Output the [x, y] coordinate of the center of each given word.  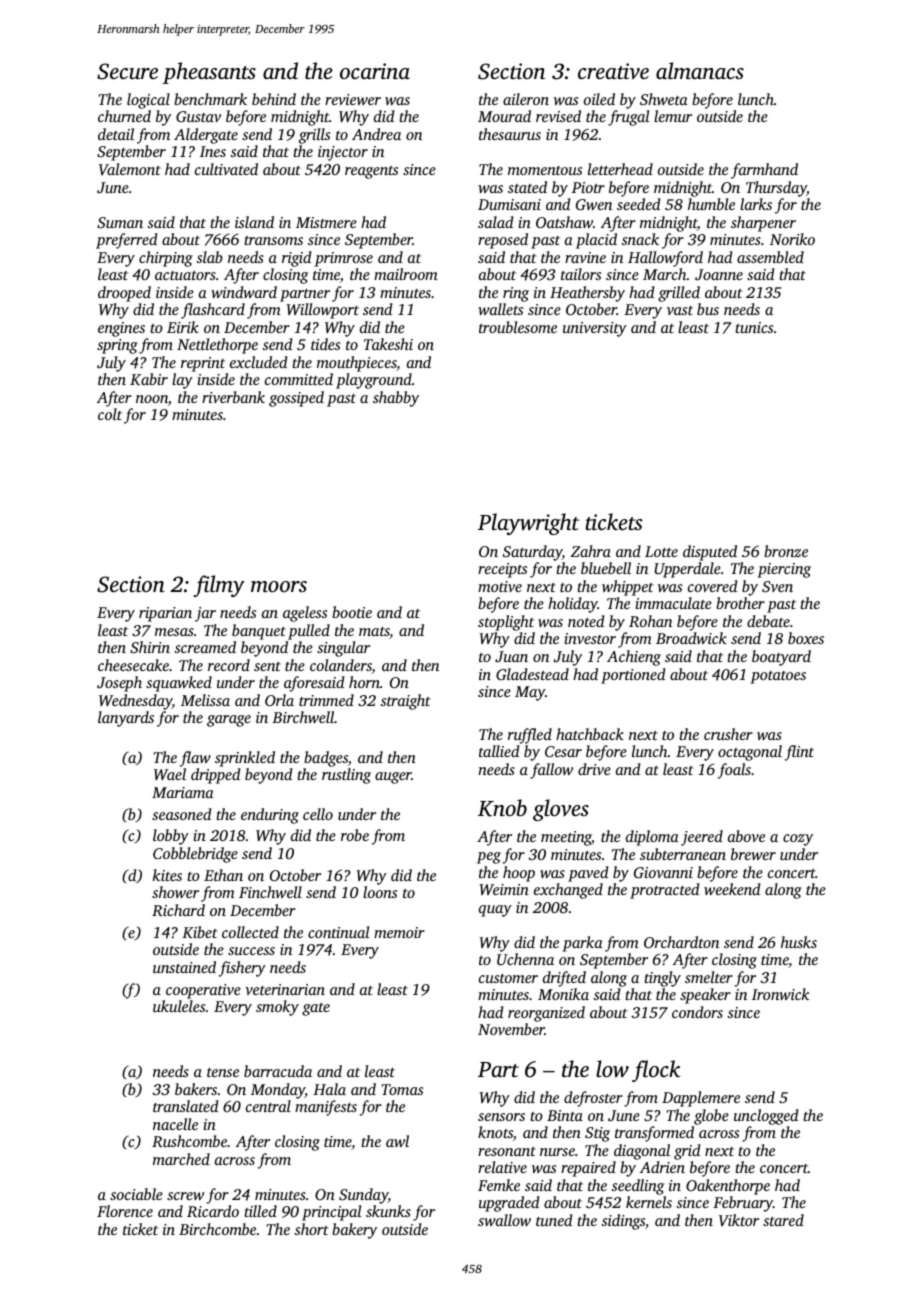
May [530, 693]
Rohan [650, 621]
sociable [136, 1194]
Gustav [198, 116]
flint [799, 753]
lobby [171, 837]
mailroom [406, 274]
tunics [754, 327]
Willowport [322, 311]
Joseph [119, 684]
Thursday [776, 189]
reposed [503, 241]
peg [489, 858]
